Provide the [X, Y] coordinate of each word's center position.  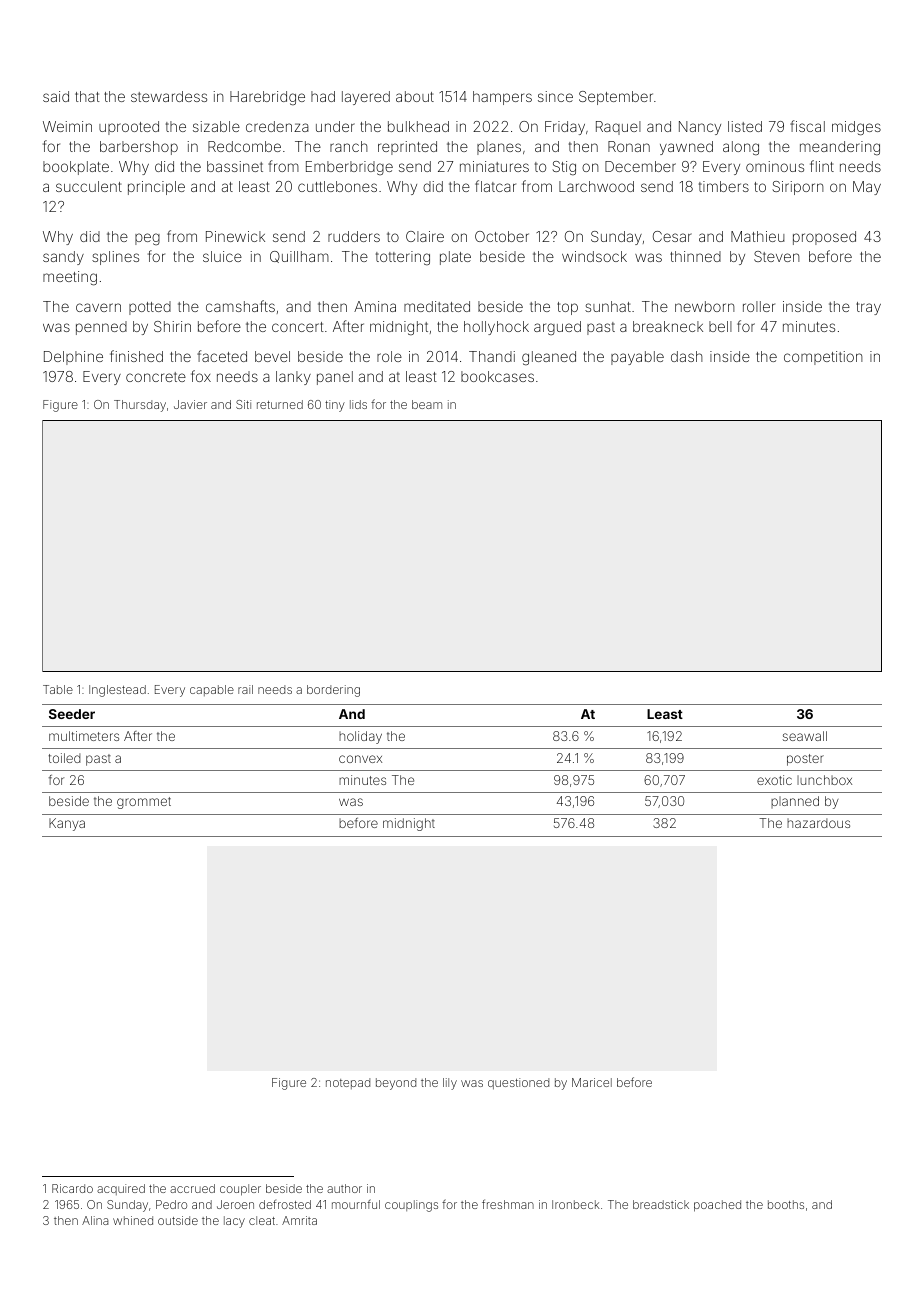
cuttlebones [337, 186]
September [616, 98]
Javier [190, 404]
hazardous [818, 823]
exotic [774, 780]
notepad [348, 1083]
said [56, 96]
